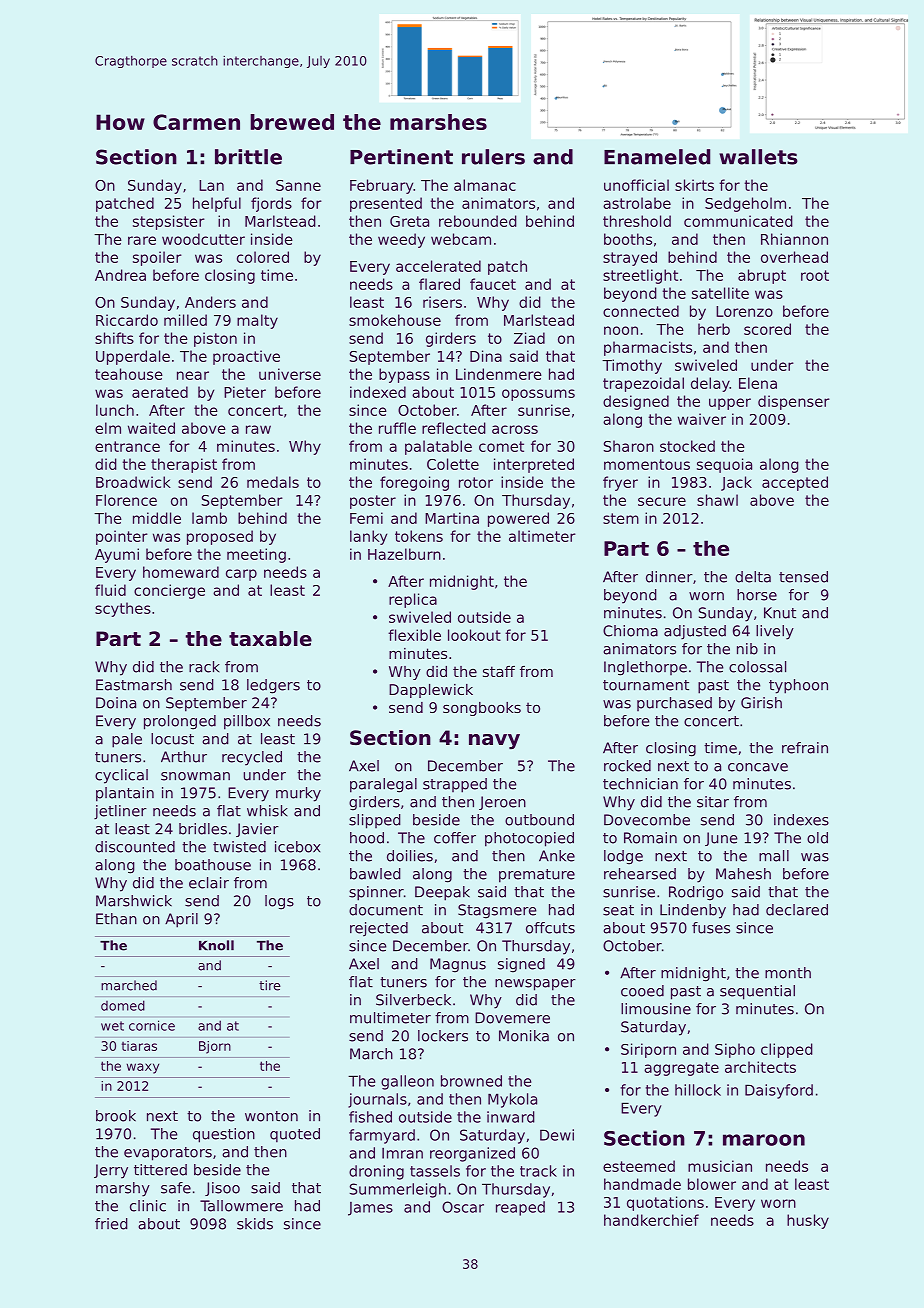  I want to click on rulers, so click(493, 157).
